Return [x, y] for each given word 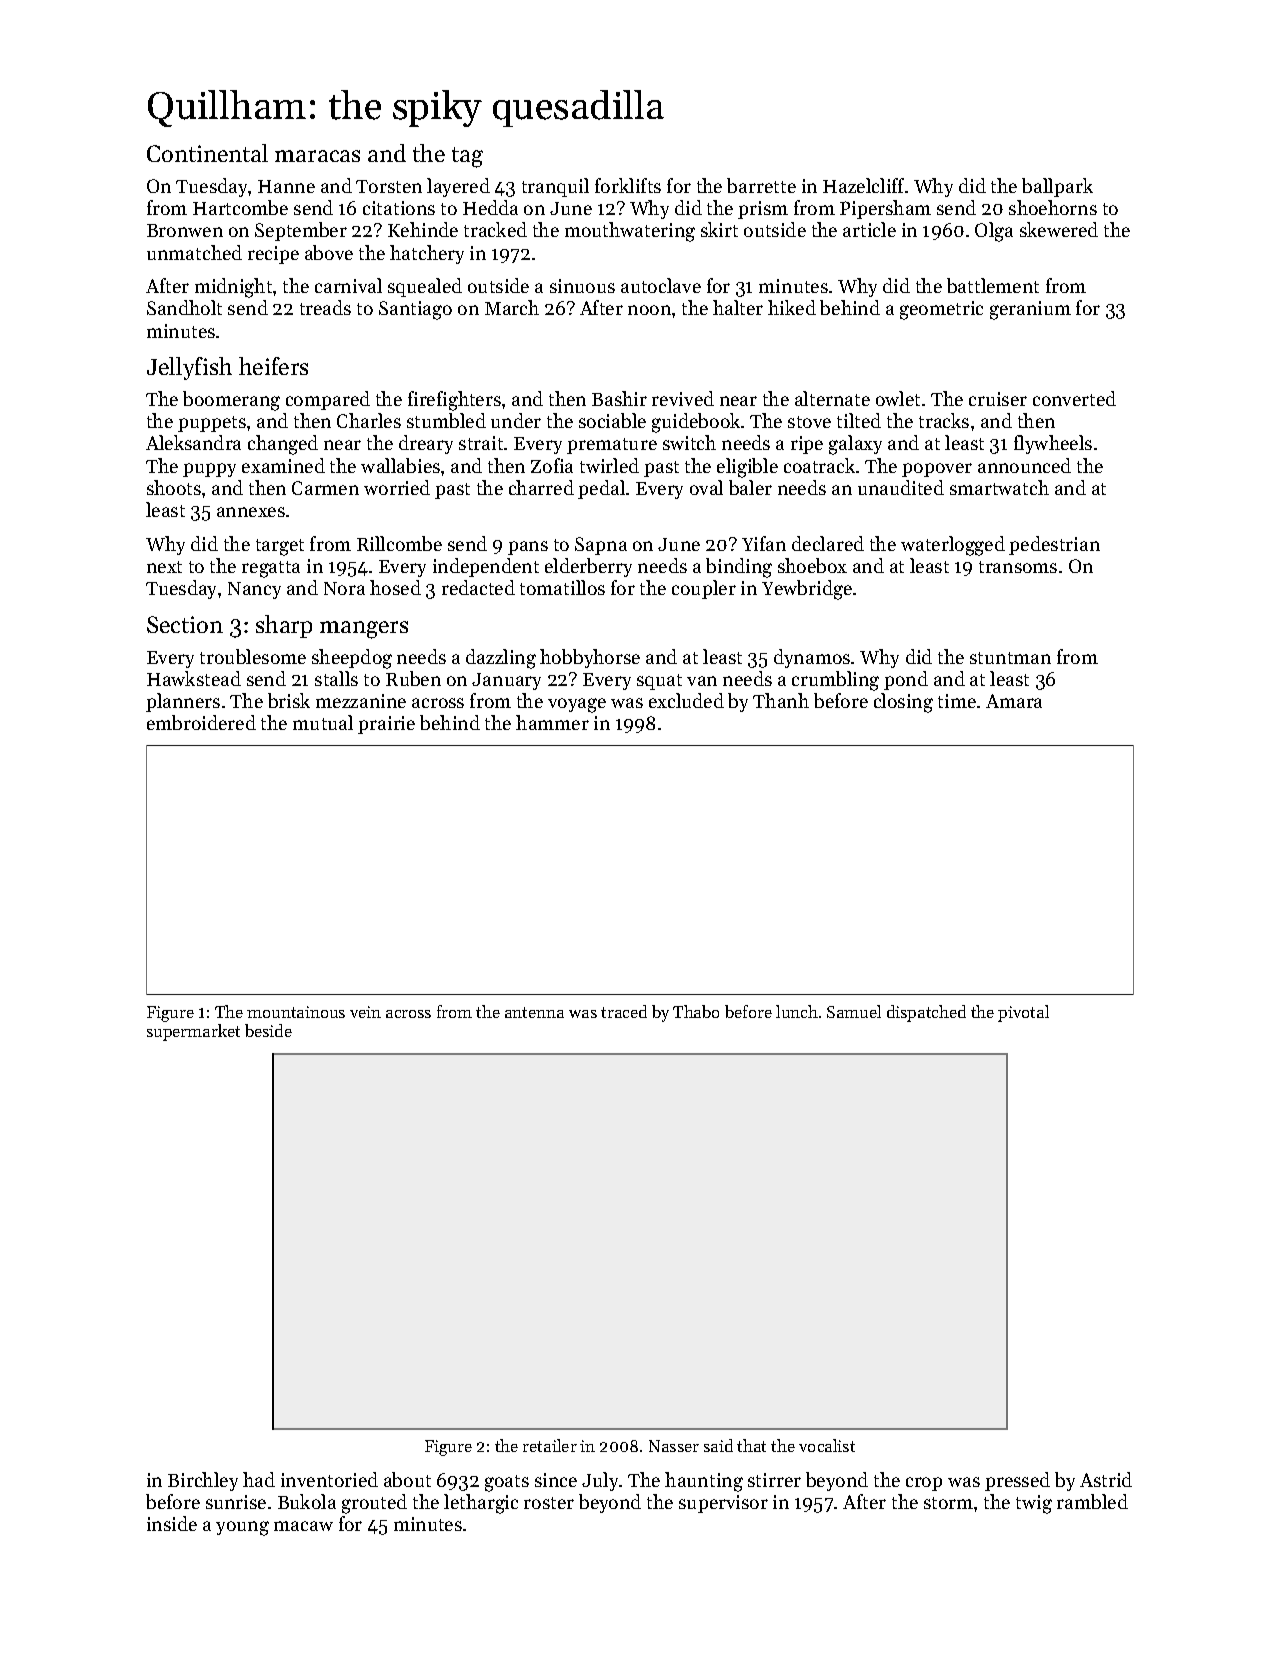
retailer [550, 1445]
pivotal [1023, 1013]
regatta [271, 569]
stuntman [1010, 658]
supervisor [723, 1504]
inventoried [329, 1479]
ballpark [1057, 187]
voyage [577, 705]
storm [948, 1503]
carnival [348, 285]
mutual [323, 722]
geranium [1030, 310]
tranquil [555, 187]
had [259, 1479]
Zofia [552, 465]
